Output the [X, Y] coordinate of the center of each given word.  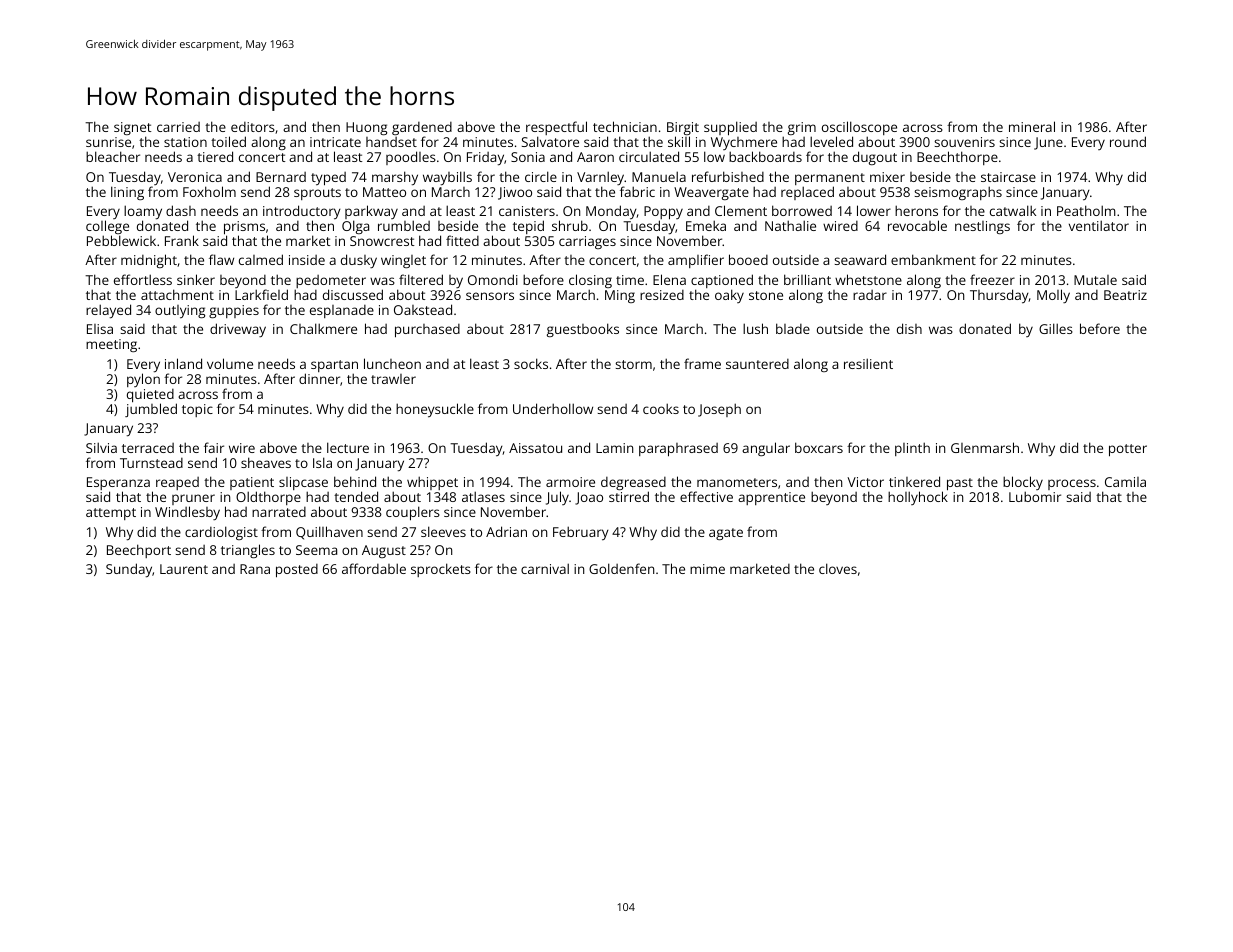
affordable [374, 568]
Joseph [719, 410]
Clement [741, 210]
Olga [355, 227]
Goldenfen [621, 568]
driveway [238, 330]
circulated [649, 156]
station [185, 142]
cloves [838, 568]
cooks [661, 408]
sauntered [757, 364]
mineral [1032, 126]
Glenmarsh [985, 447]
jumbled [151, 410]
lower [874, 210]
